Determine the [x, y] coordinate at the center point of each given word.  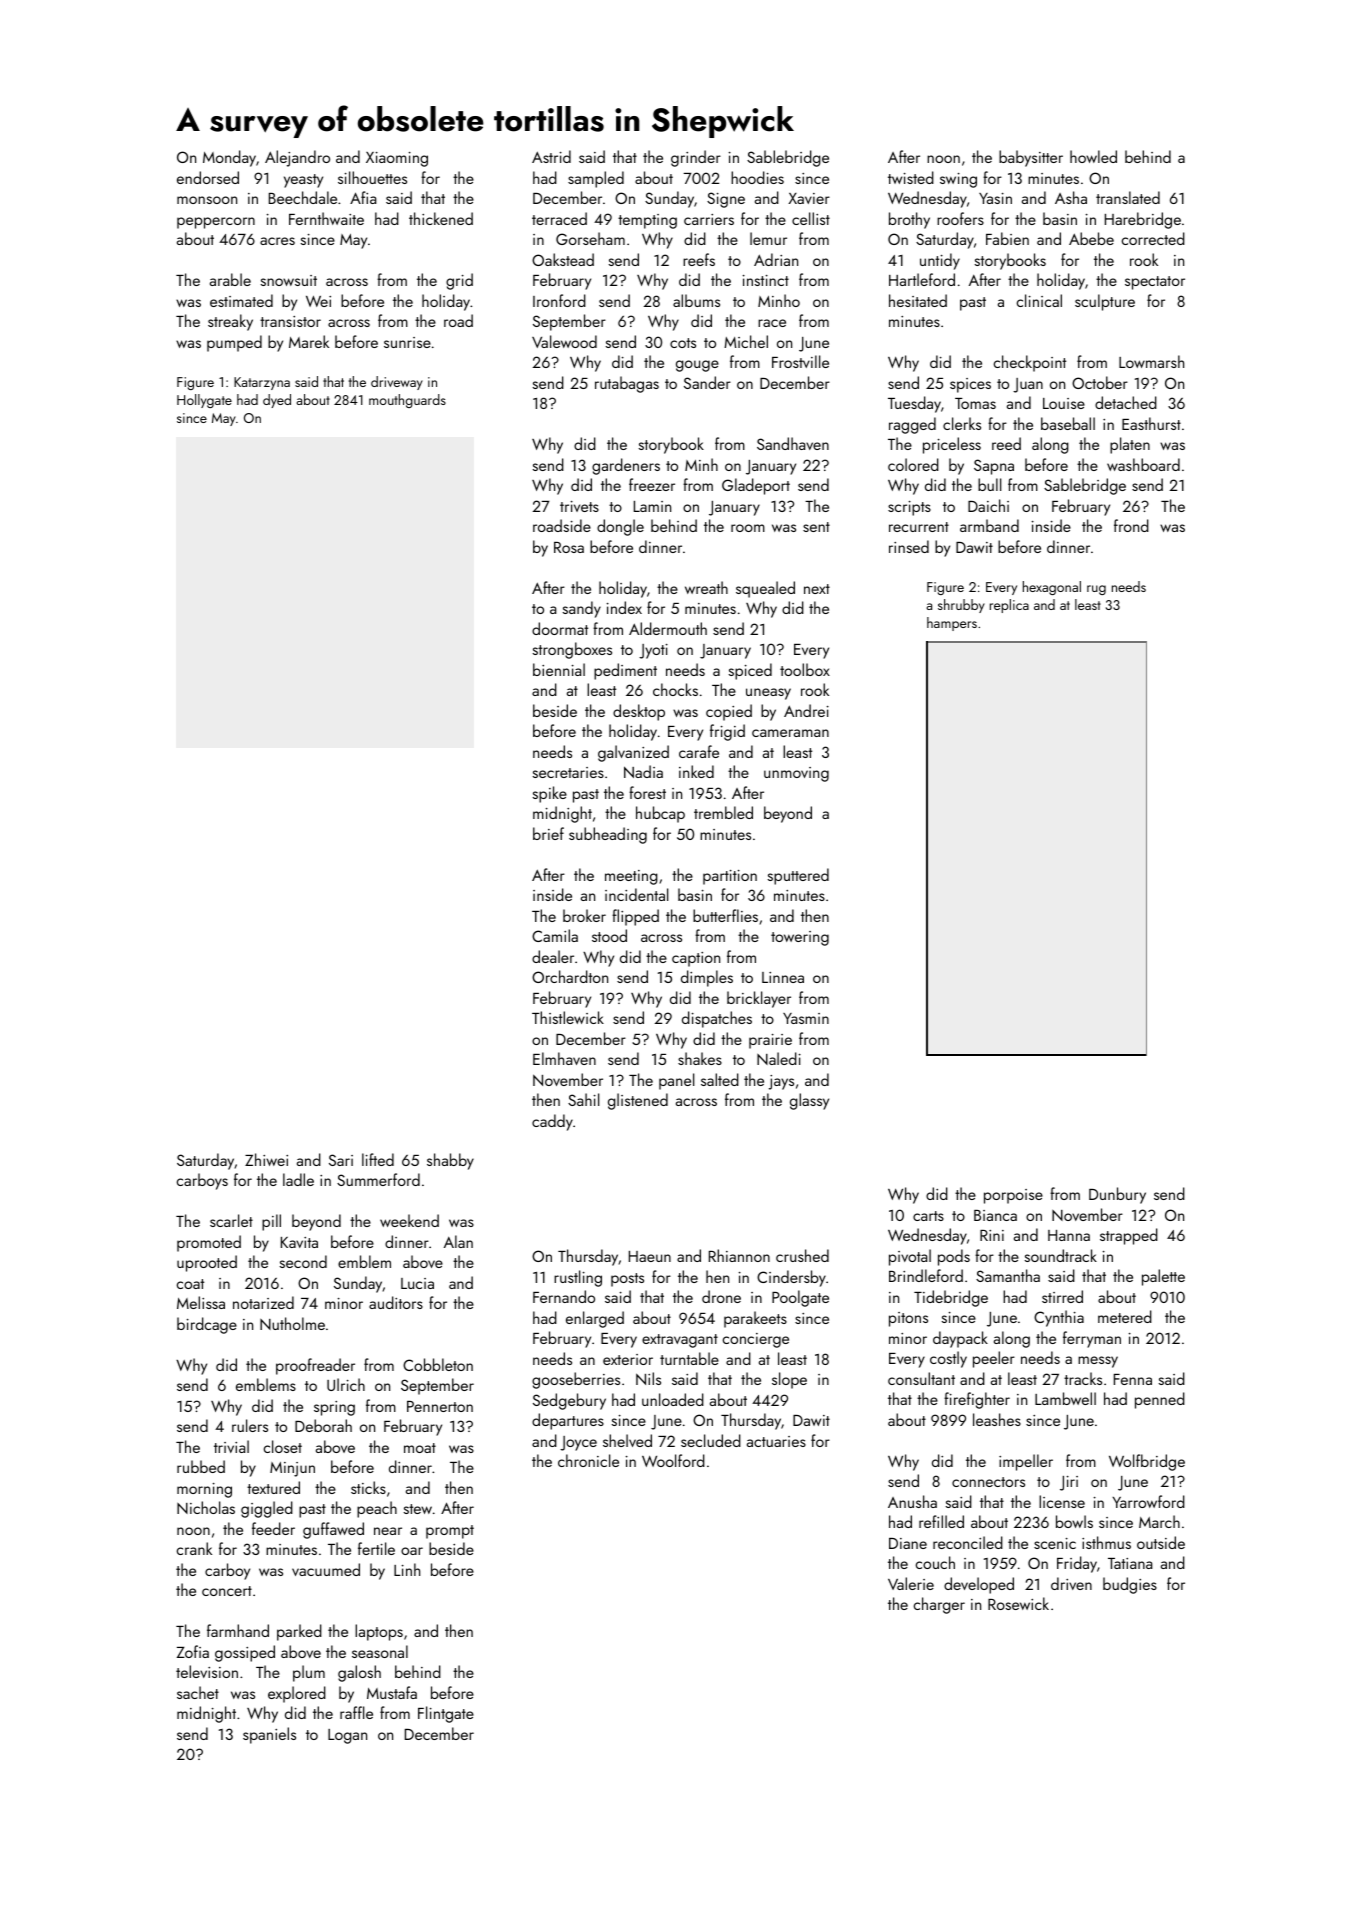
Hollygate [204, 401]
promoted [209, 1243]
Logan [347, 1736]
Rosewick [1018, 1603]
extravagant [680, 1341]
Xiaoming [397, 159]
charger [939, 1605]
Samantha [1008, 1275]
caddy [552, 1122]
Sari [341, 1160]
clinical [1039, 300]
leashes [997, 1419]
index [624, 607]
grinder [696, 158]
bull [989, 484]
